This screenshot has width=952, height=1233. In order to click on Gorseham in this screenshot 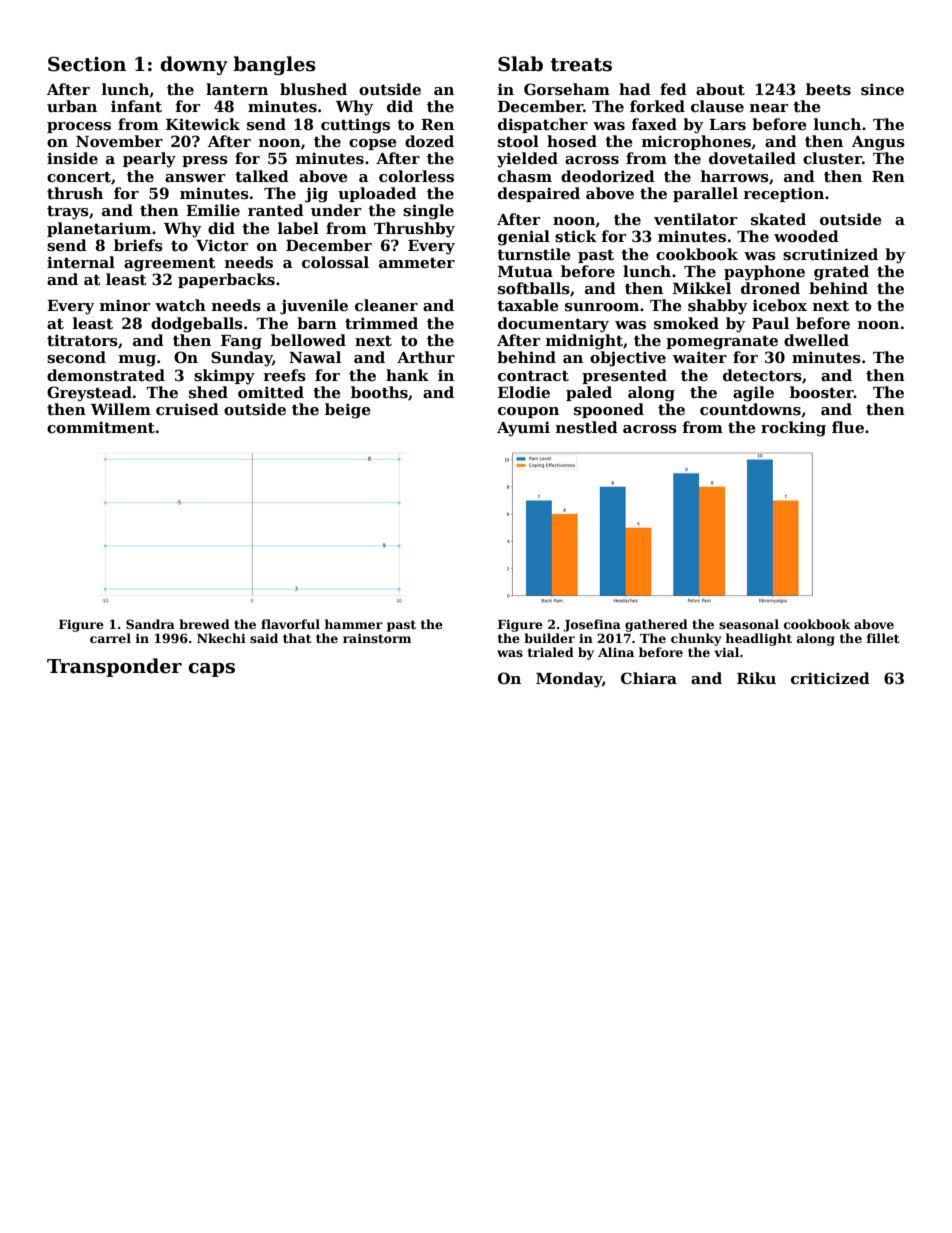, I will do `click(567, 89)`.
